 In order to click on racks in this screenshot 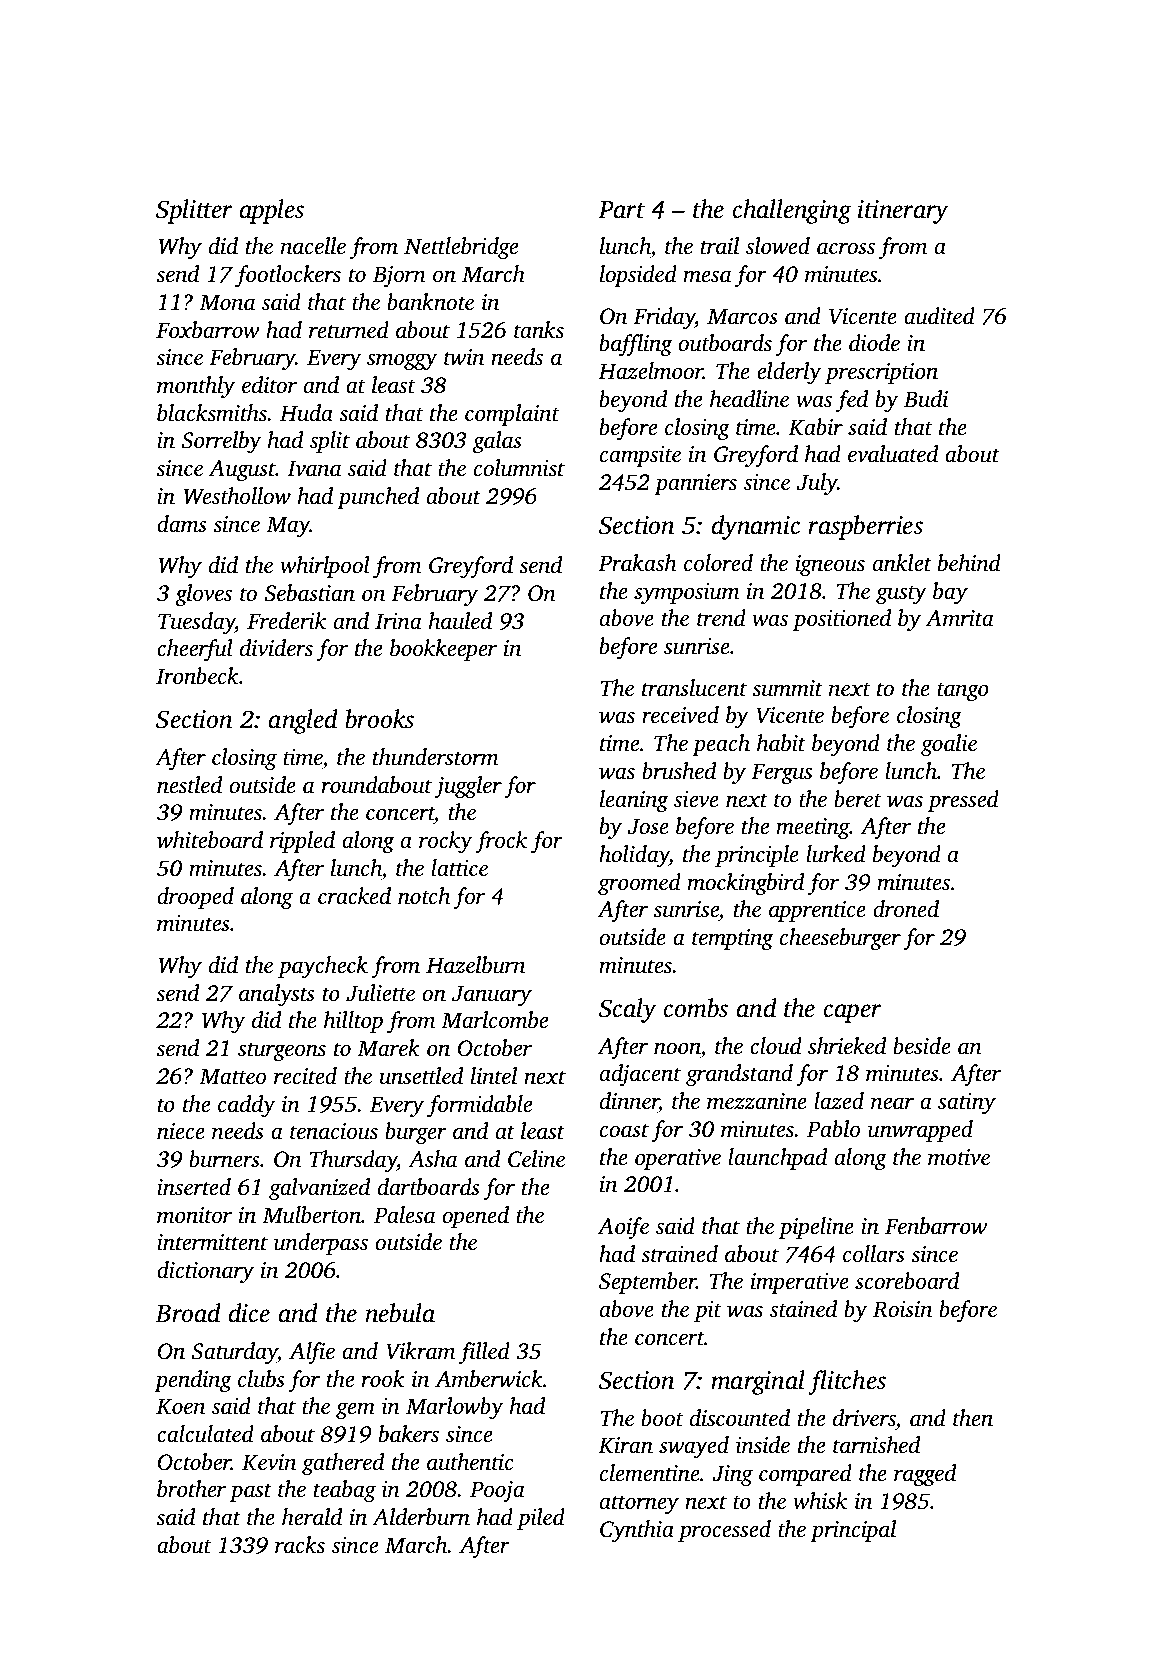, I will do `click(300, 1545)`.
